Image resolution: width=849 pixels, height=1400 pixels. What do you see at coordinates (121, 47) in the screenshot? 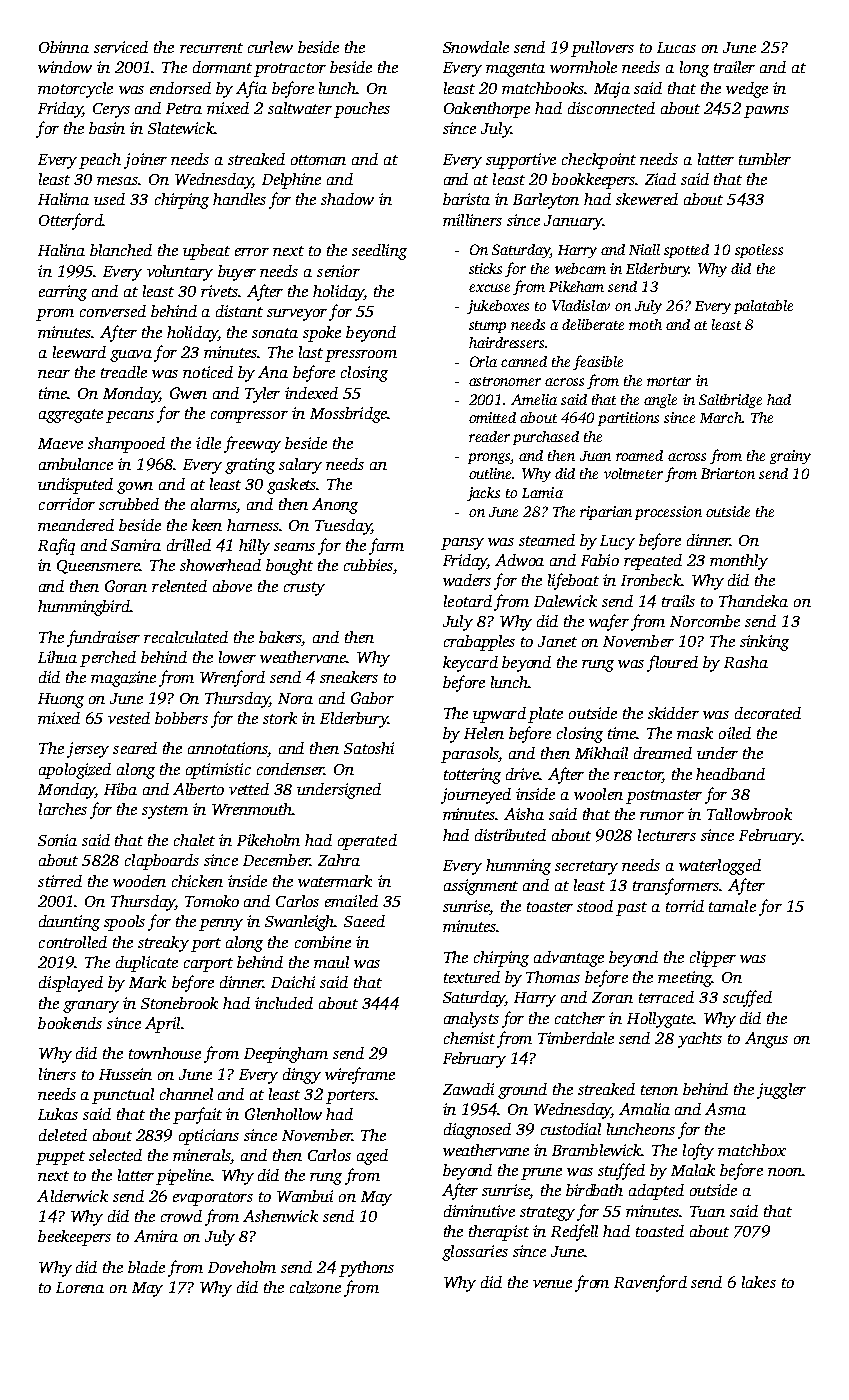
I see `serviced` at bounding box center [121, 47].
